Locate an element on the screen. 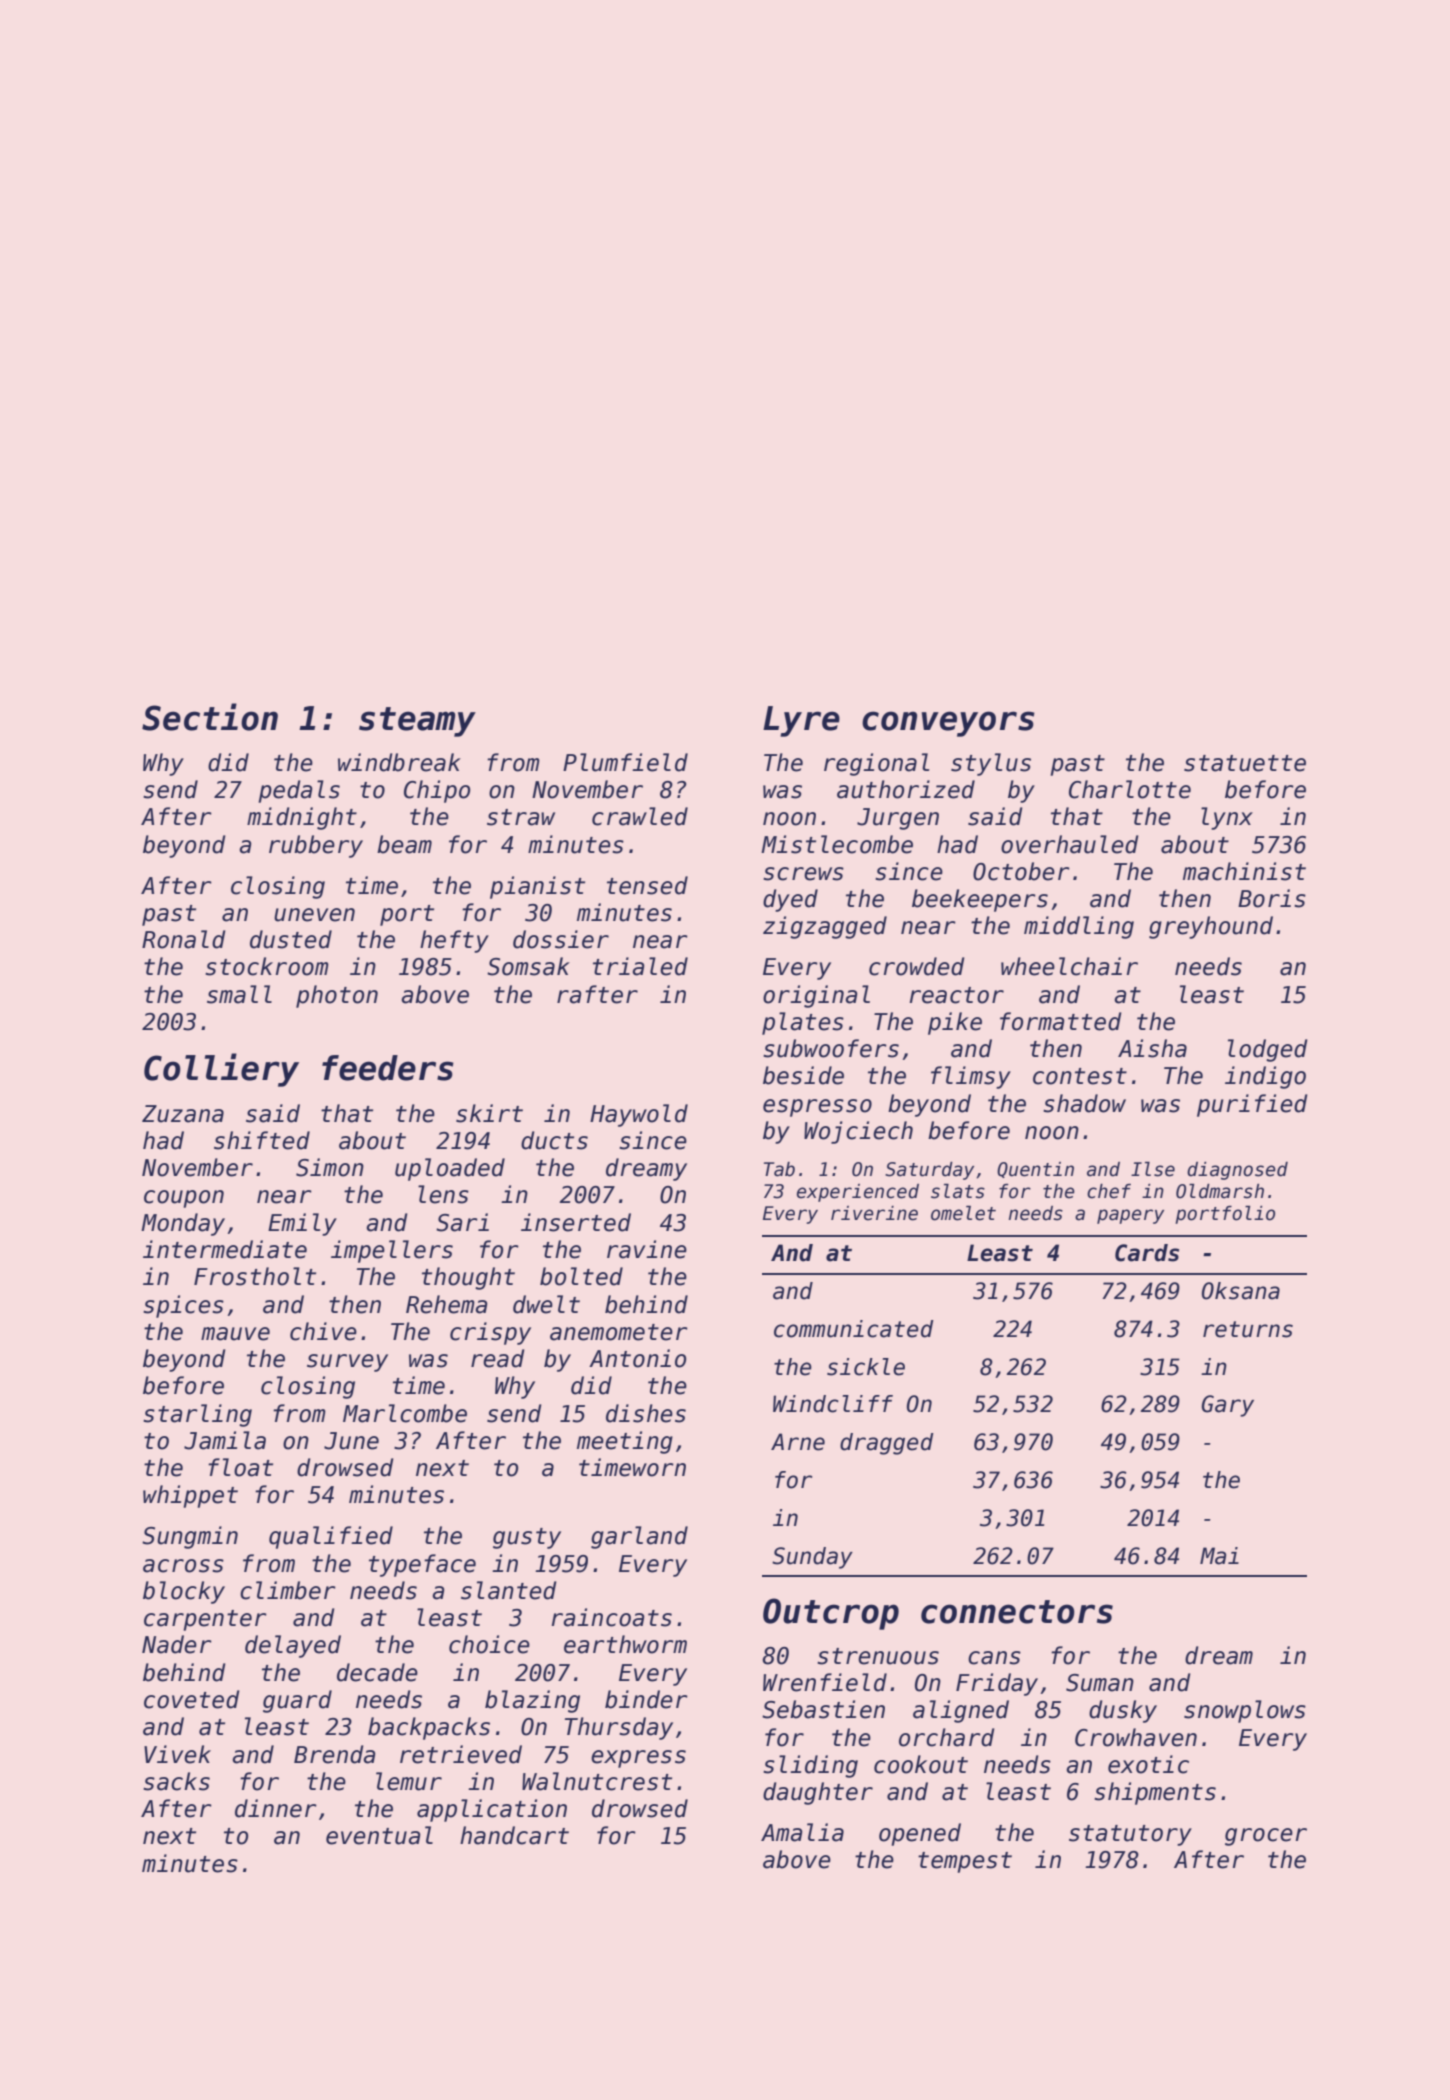 Image resolution: width=1450 pixels, height=2100 pixels. sickle is located at coordinates (866, 1367).
